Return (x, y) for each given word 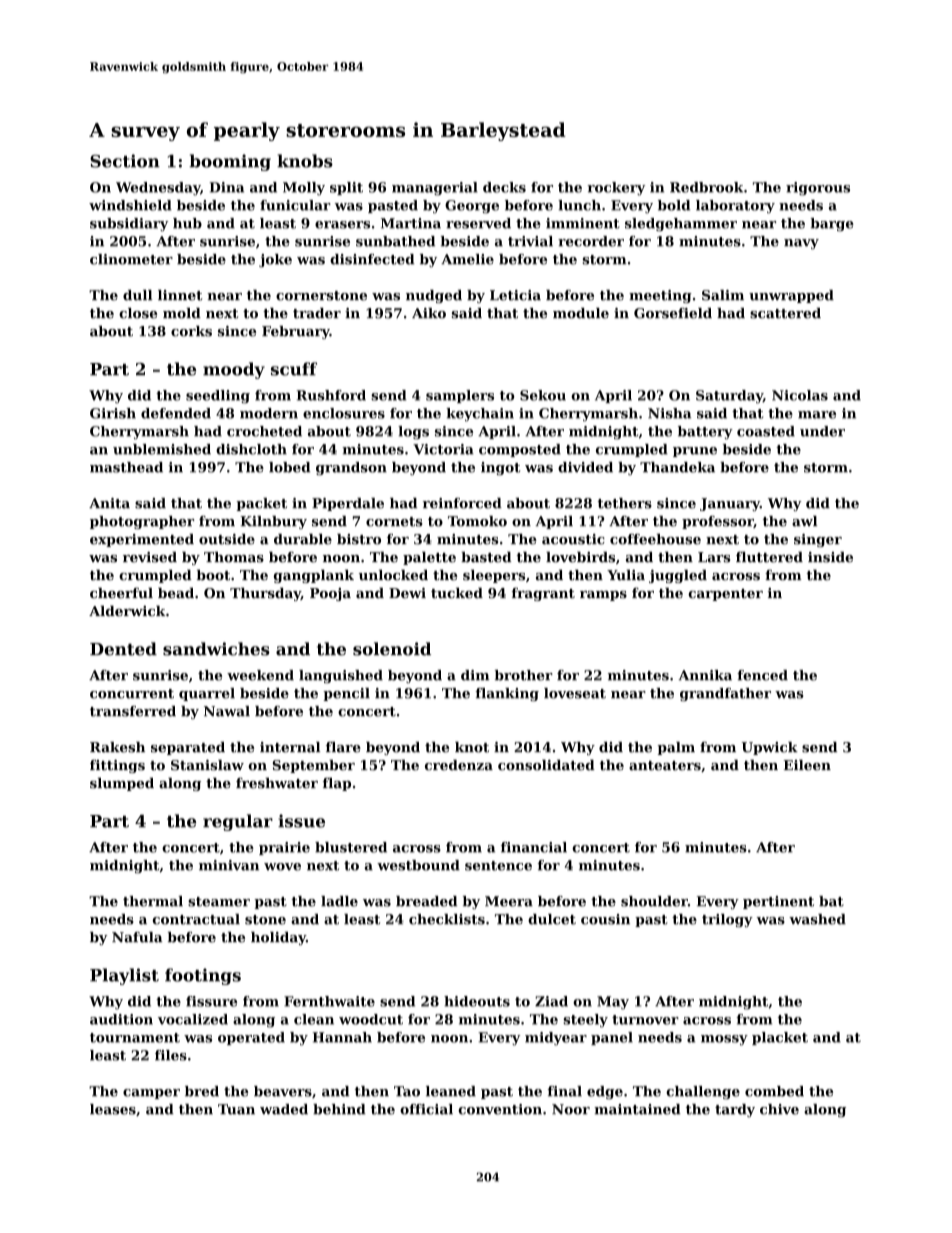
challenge (703, 1092)
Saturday (729, 397)
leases (113, 1109)
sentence (498, 866)
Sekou (543, 395)
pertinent (778, 902)
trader (317, 313)
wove (282, 867)
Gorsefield (673, 313)
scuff (294, 369)
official (426, 1109)
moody (234, 370)
